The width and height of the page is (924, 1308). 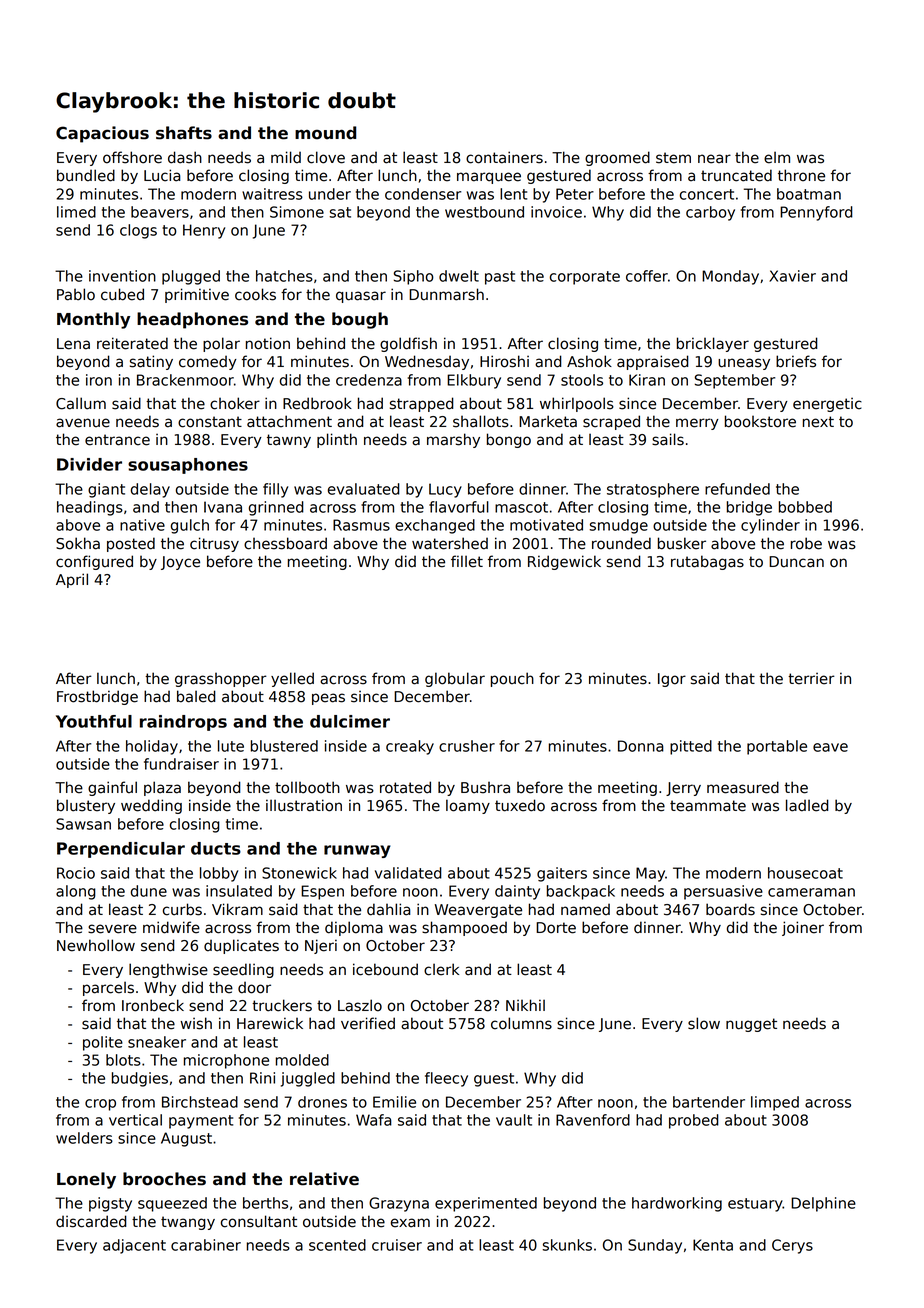 I want to click on bartender, so click(x=709, y=1102).
